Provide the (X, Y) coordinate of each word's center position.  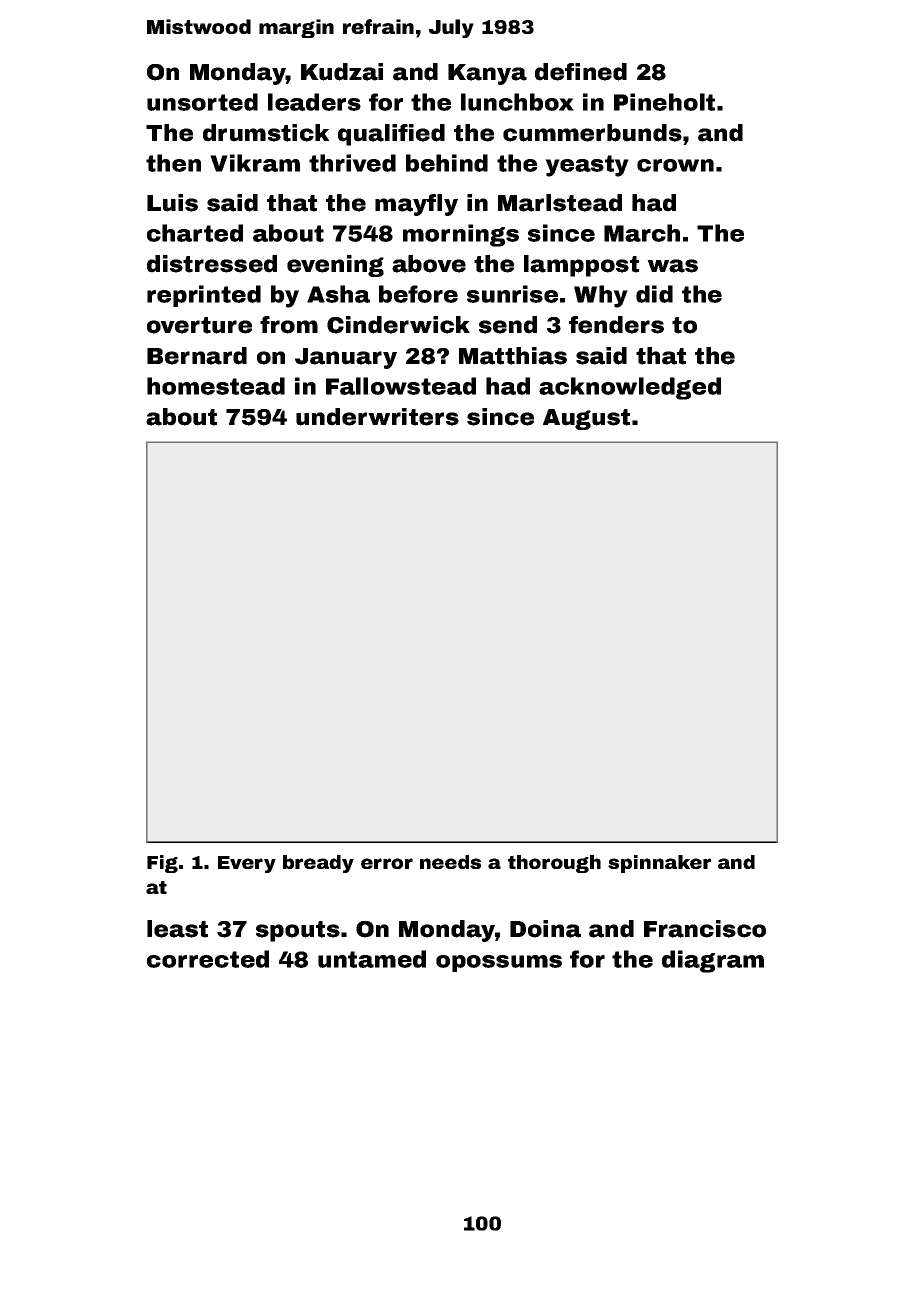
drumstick (266, 133)
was (672, 266)
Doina (545, 929)
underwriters (377, 417)
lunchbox (517, 102)
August (586, 419)
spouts (298, 931)
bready (318, 864)
